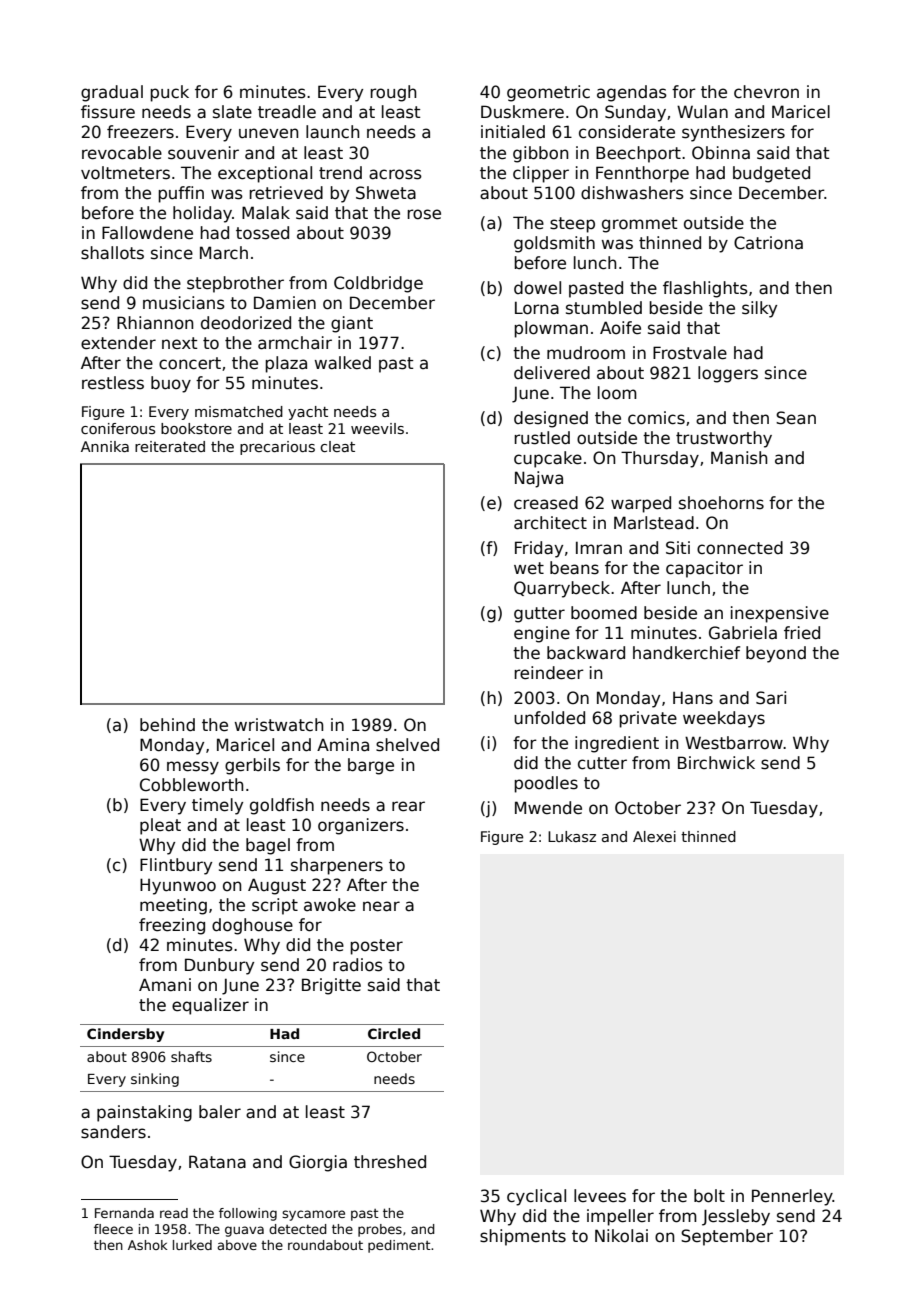 This screenshot has height=1314, width=924. What do you see at coordinates (144, 1113) in the screenshot?
I see `painstaking` at bounding box center [144, 1113].
